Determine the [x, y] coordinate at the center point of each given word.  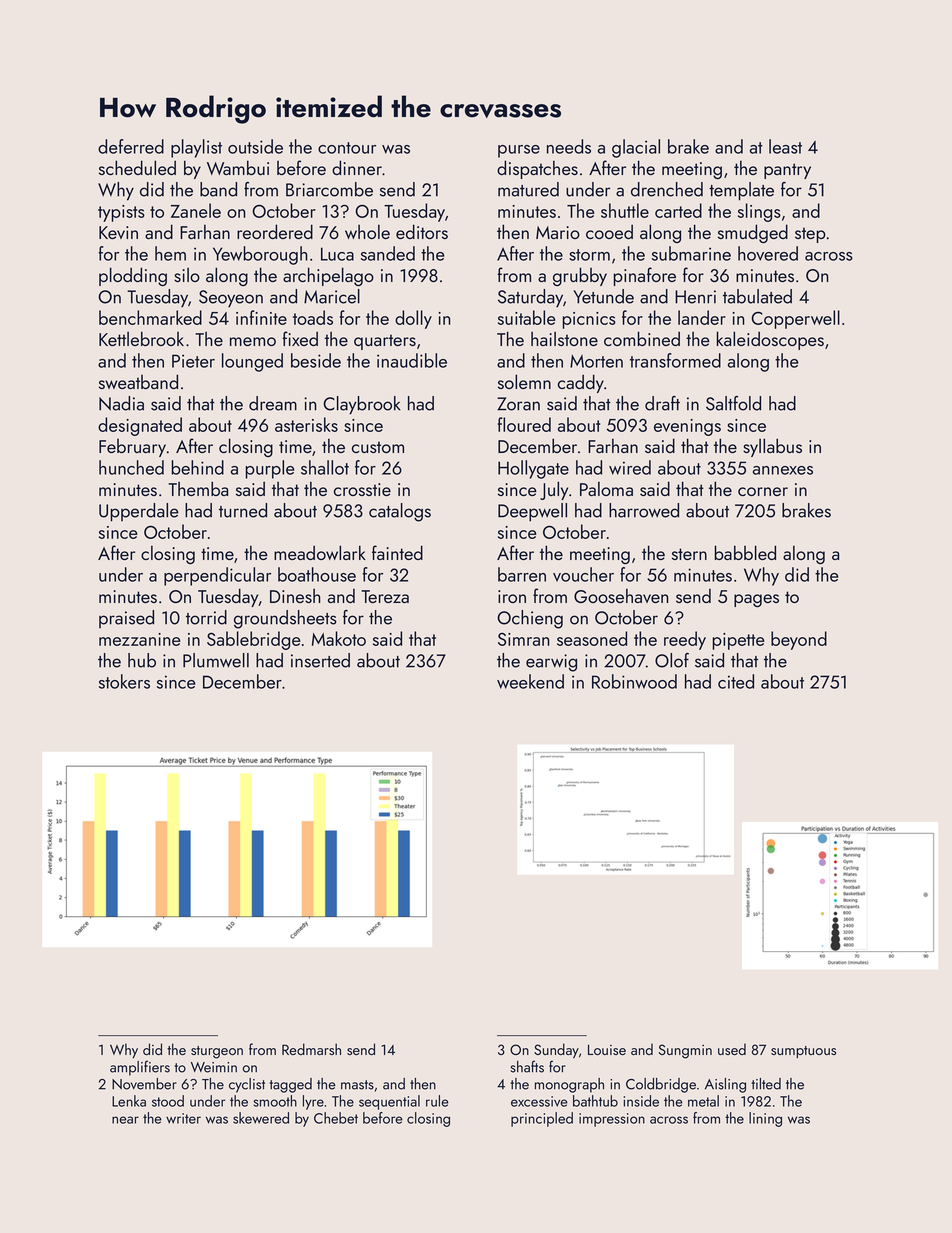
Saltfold [733, 403]
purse [519, 151]
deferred [131, 146]
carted [678, 210]
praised [126, 619]
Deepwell [532, 512]
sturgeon [217, 1052]
